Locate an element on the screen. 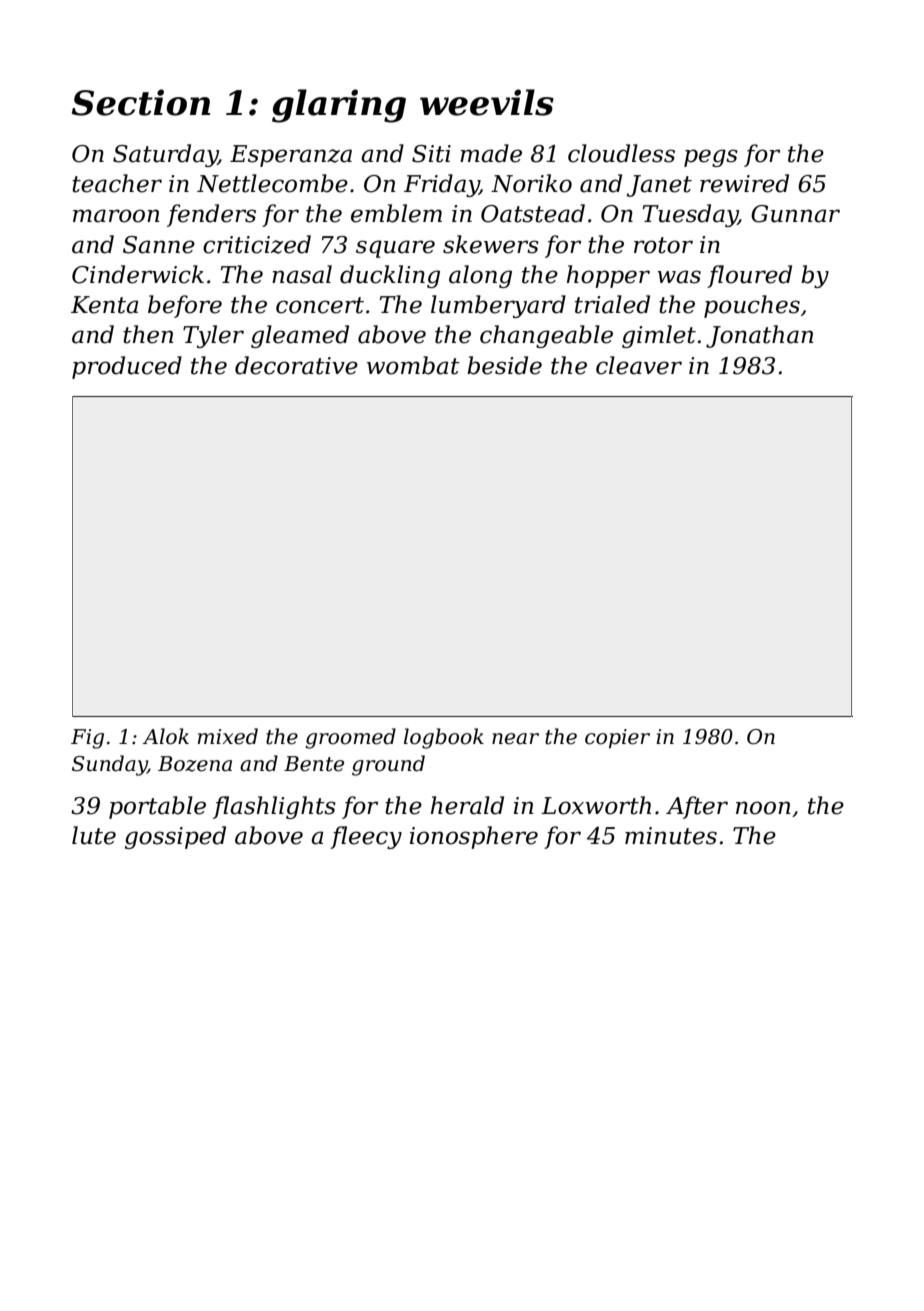 Image resolution: width=924 pixels, height=1311 pixels. made is located at coordinates (491, 153).
